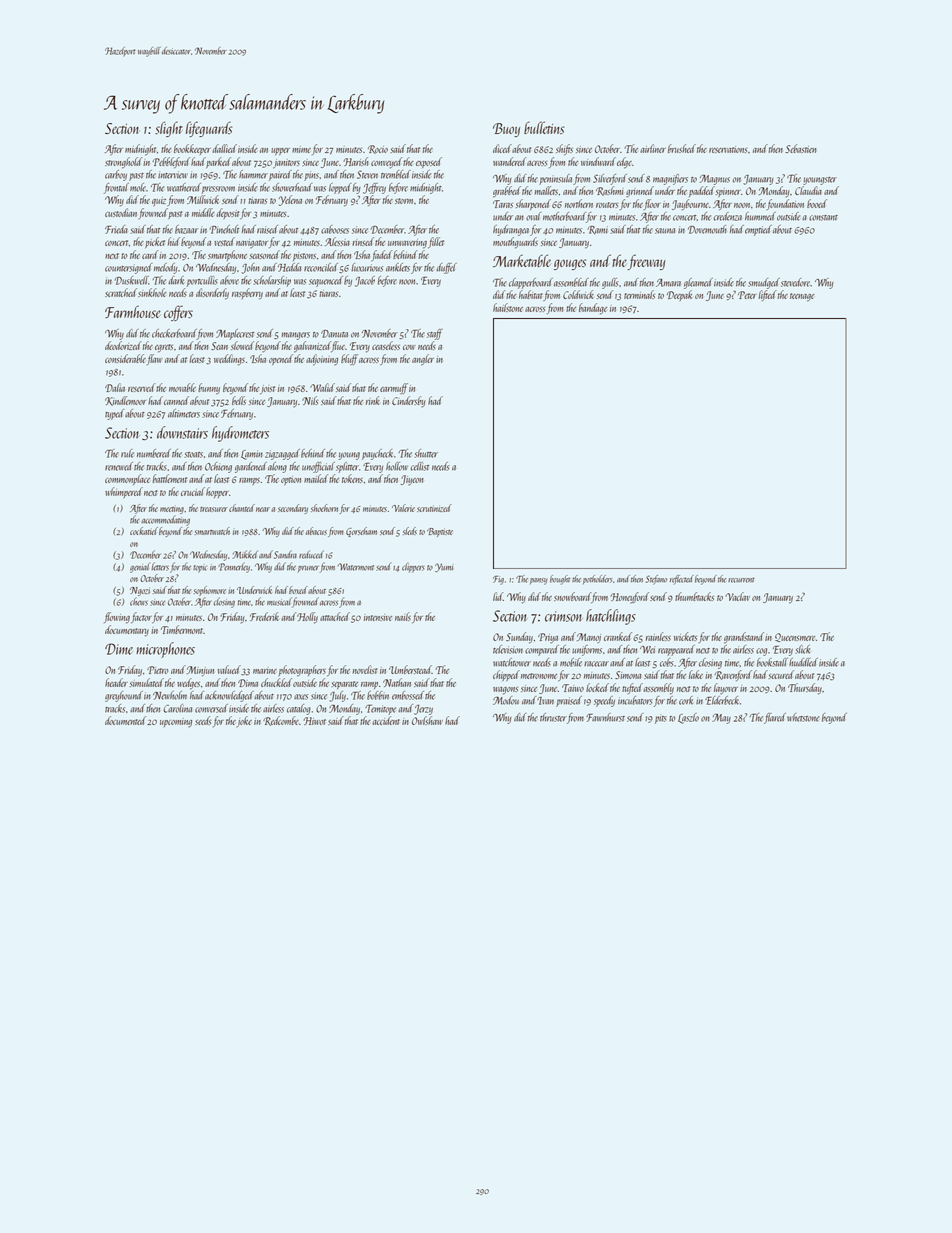 The height and width of the image is (1233, 952). Describe the element at coordinates (426, 453) in the image. I see `shutter` at that location.
